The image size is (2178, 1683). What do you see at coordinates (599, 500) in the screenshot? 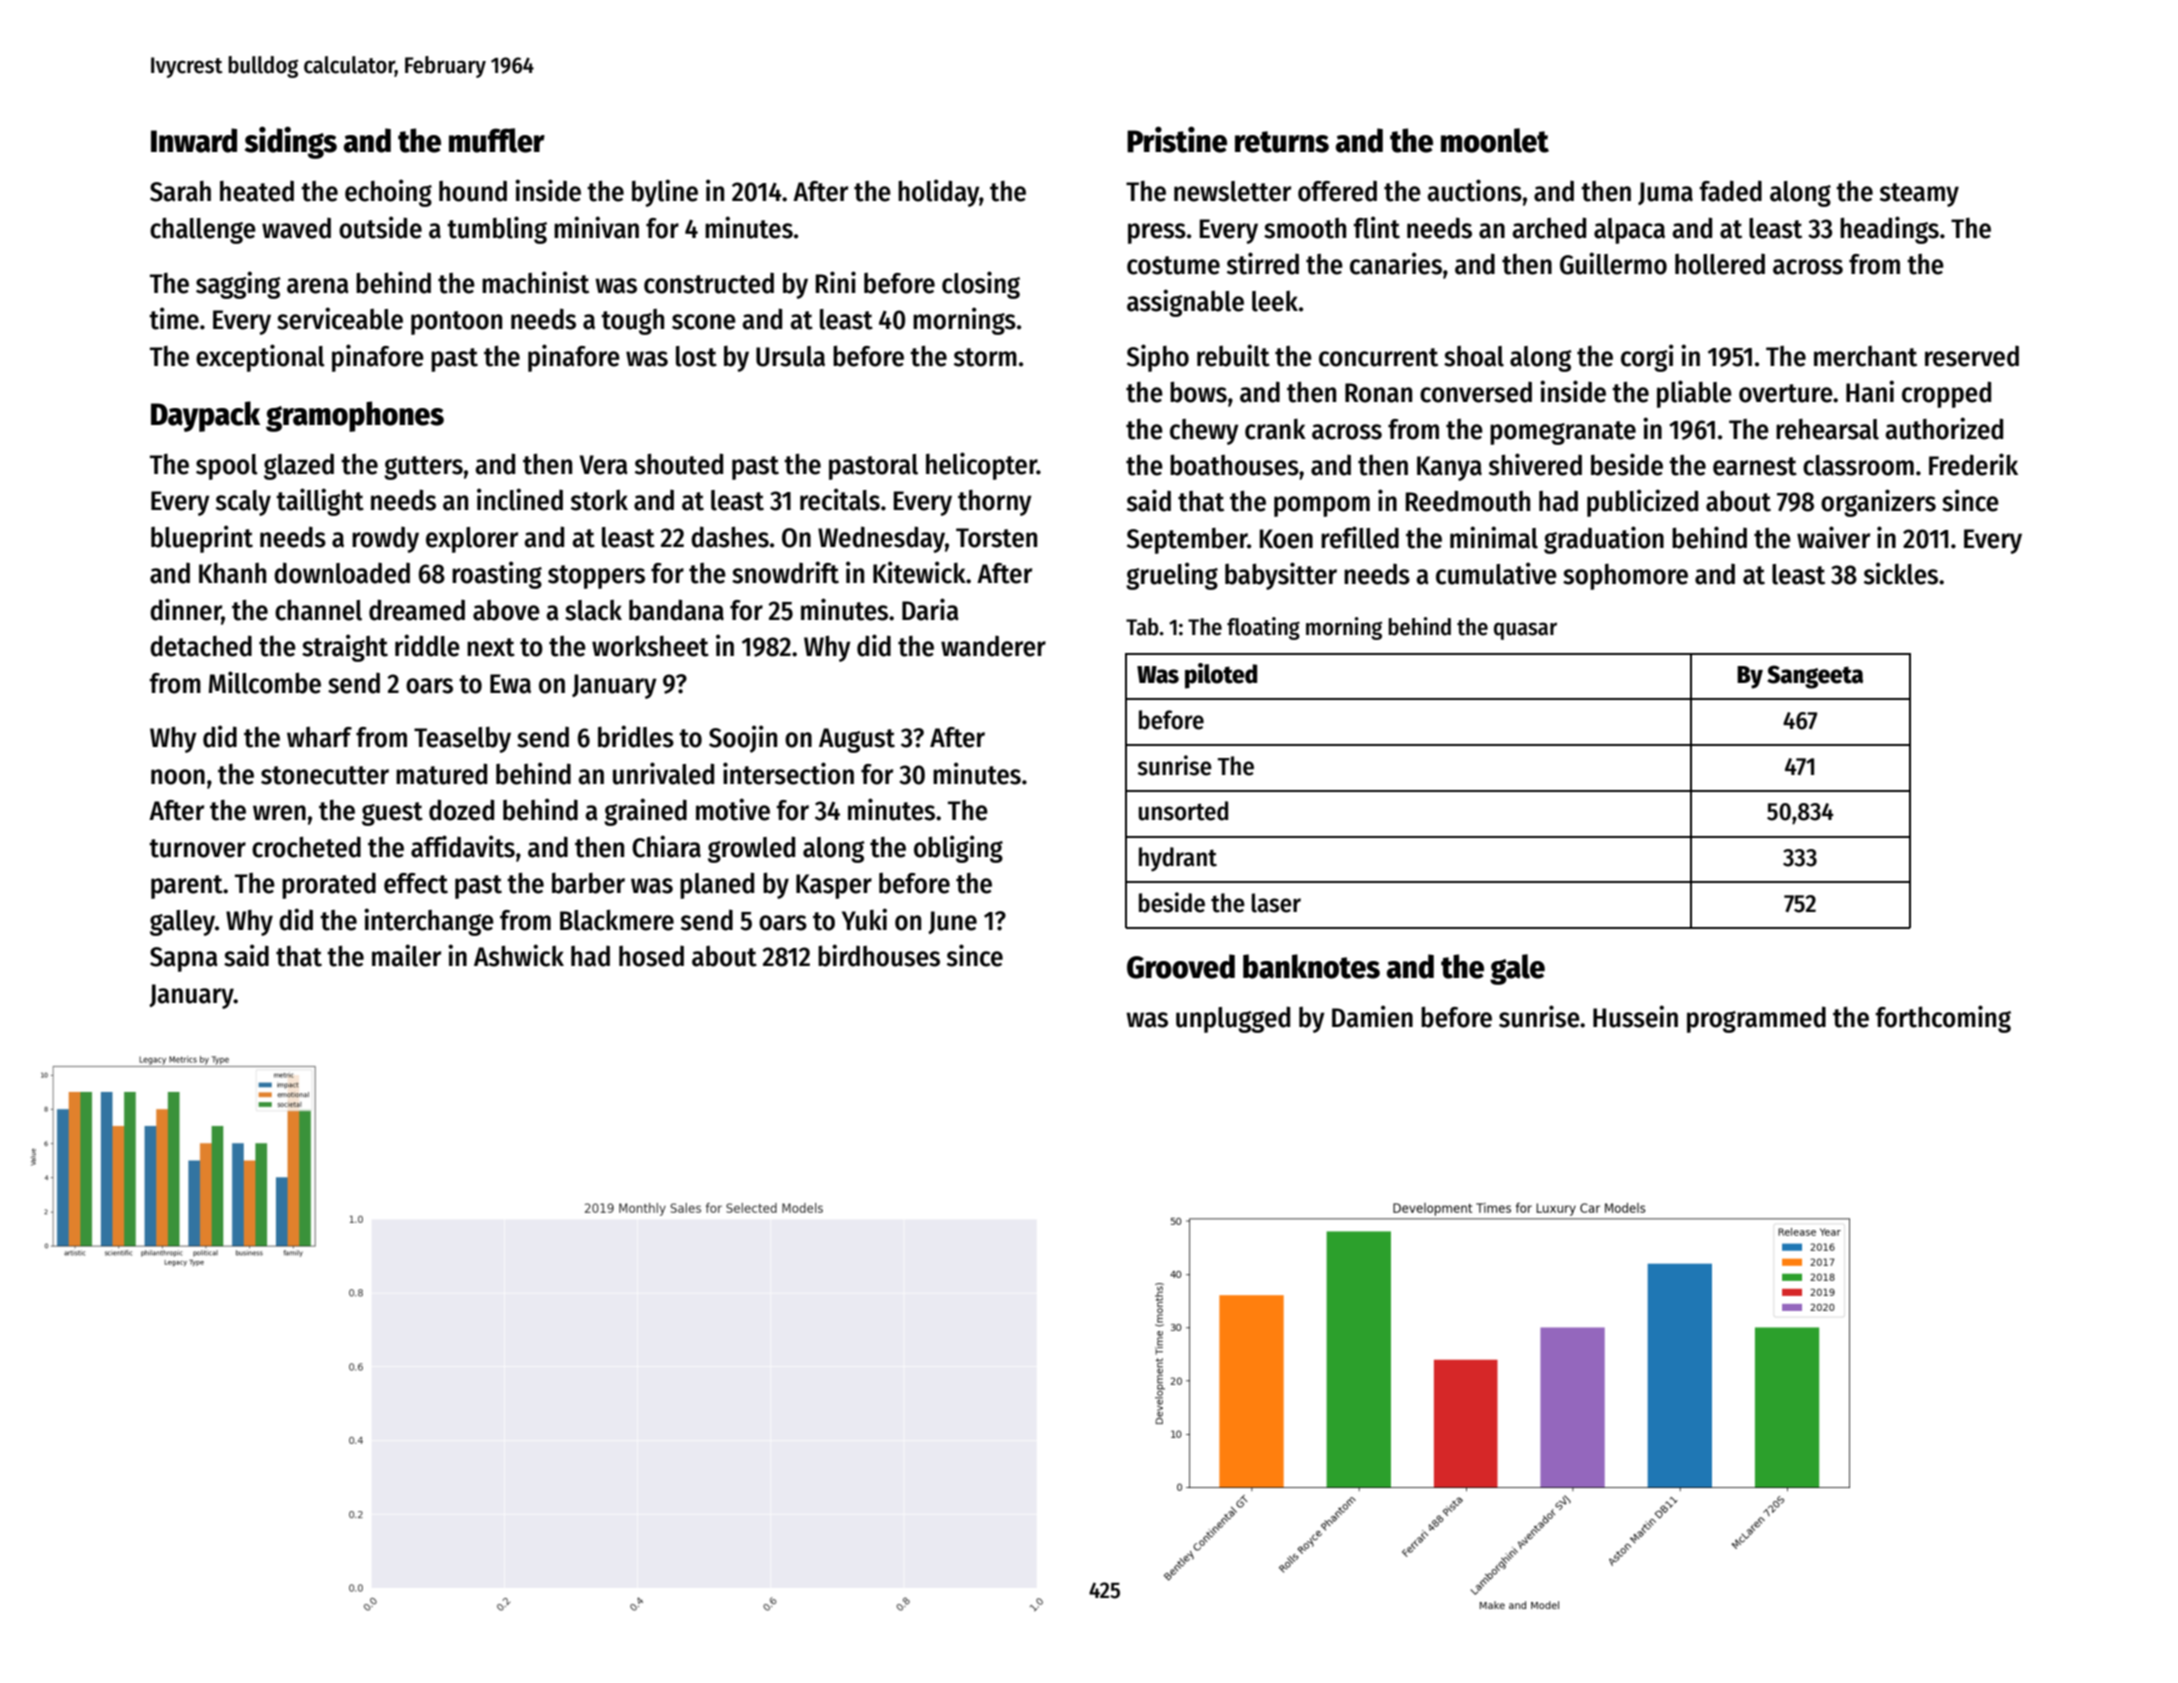
I see `stork` at bounding box center [599, 500].
